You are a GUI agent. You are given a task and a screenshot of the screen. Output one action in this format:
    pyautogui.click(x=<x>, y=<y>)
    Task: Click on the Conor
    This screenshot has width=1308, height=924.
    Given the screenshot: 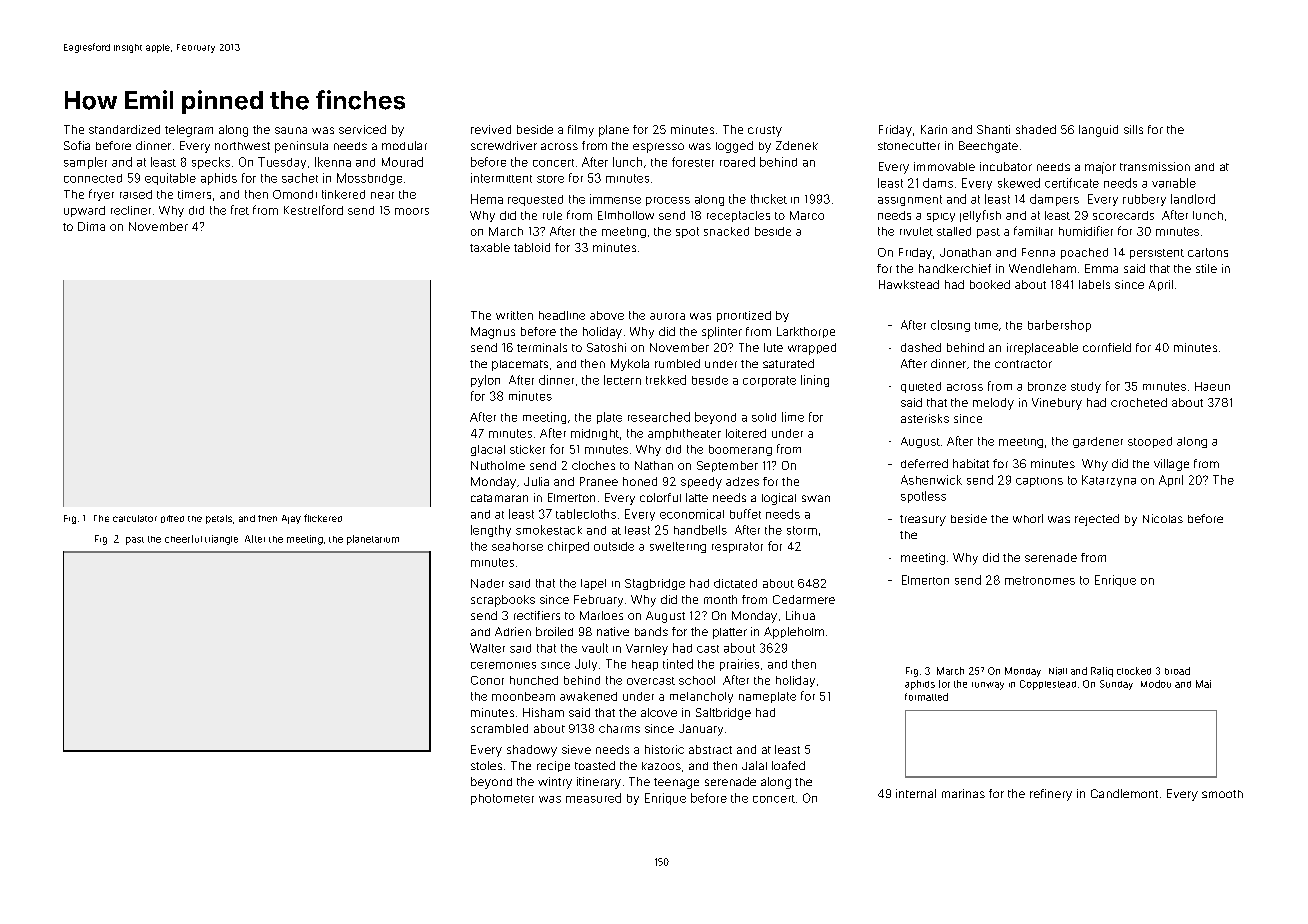 What is the action you would take?
    pyautogui.click(x=487, y=680)
